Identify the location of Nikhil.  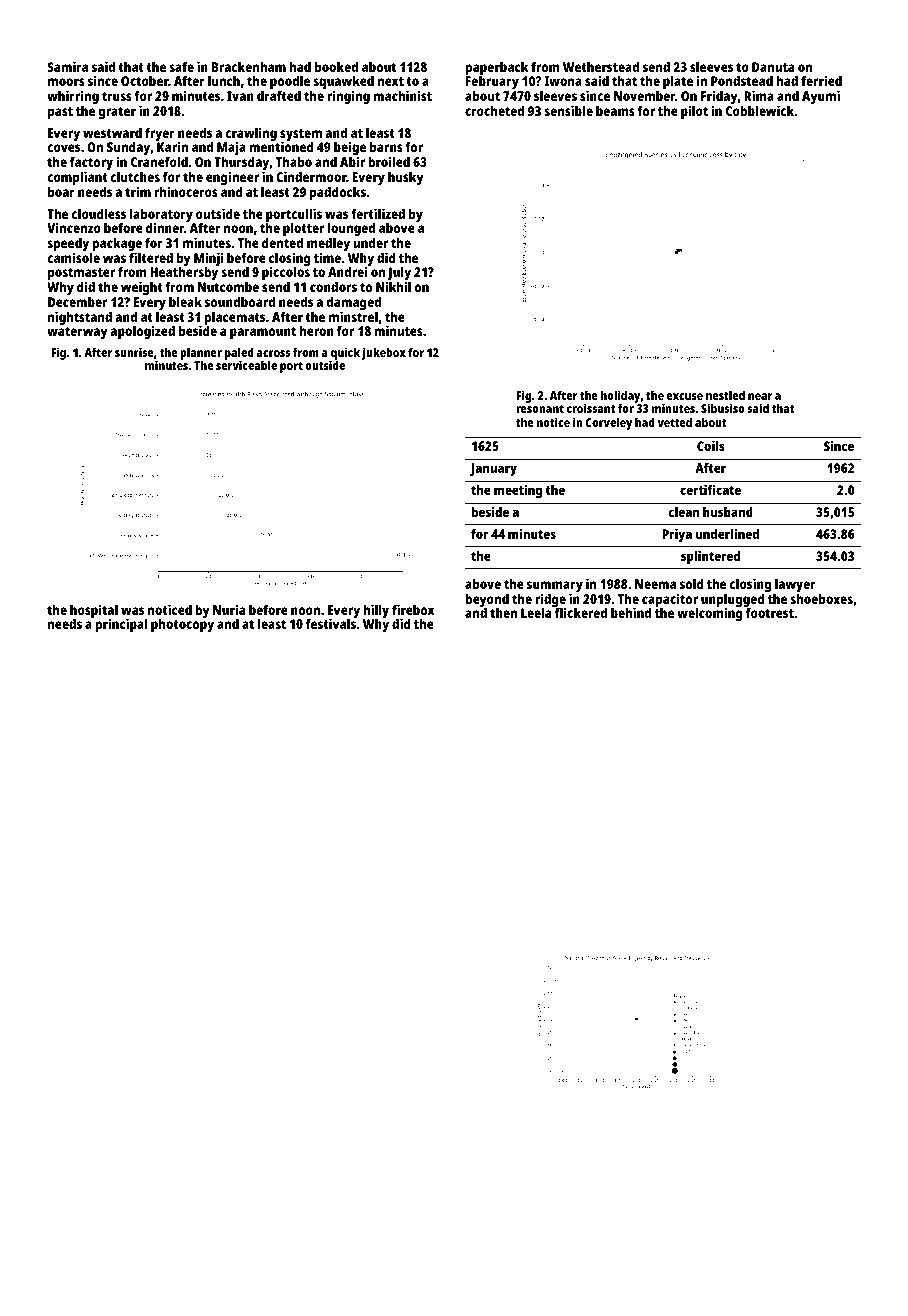
(393, 287).
